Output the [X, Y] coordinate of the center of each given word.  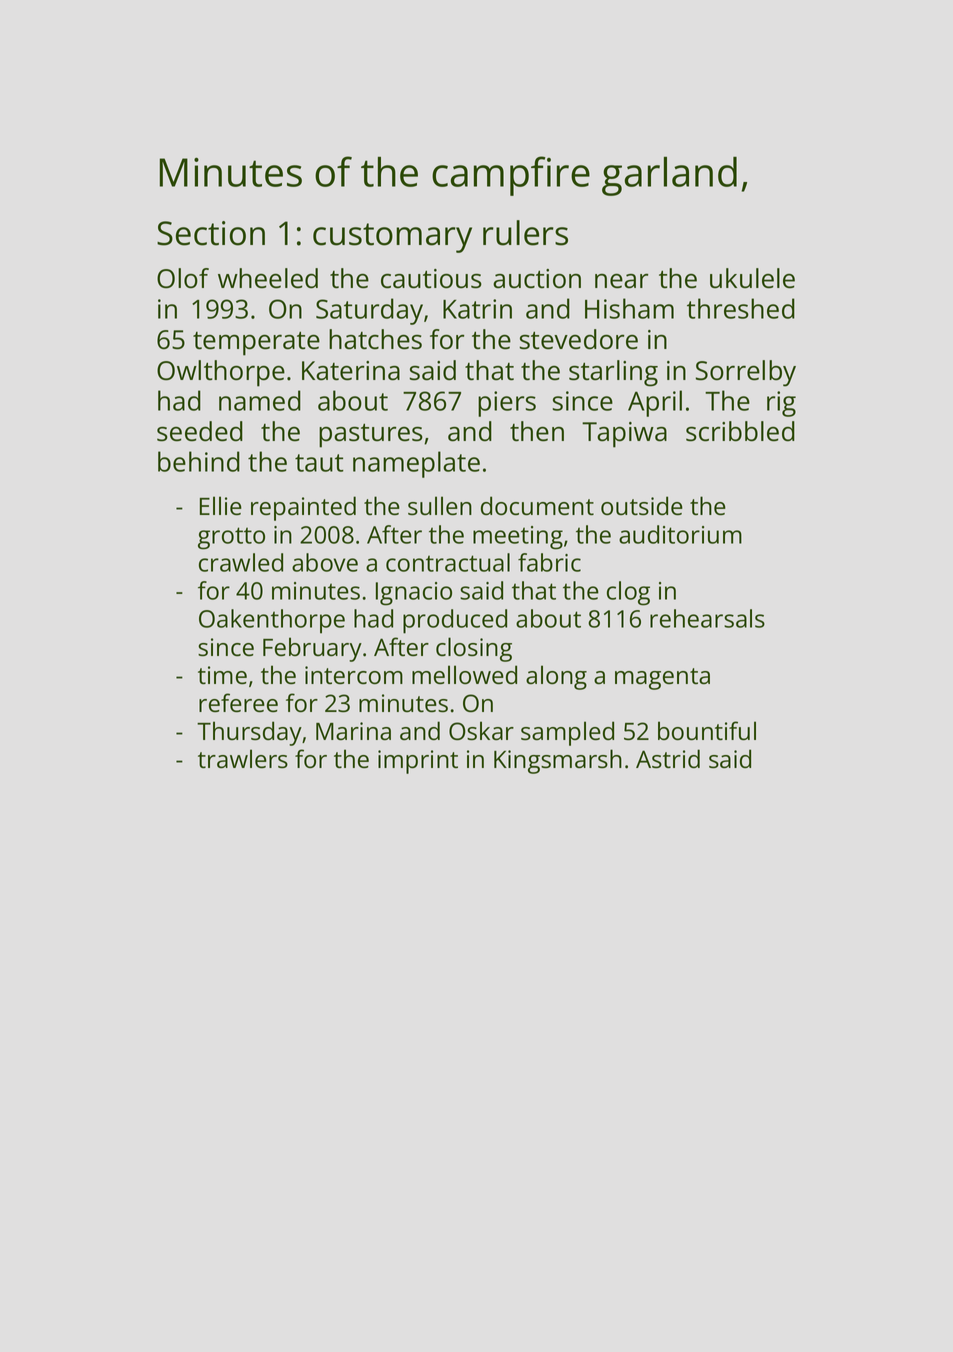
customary [392, 238]
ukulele [752, 278]
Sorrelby [746, 373]
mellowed [464, 674]
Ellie [221, 505]
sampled [567, 733]
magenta [662, 679]
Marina [353, 731]
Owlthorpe [221, 373]
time [222, 675]
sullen [440, 505]
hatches [375, 339]
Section [211, 233]
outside [642, 505]
